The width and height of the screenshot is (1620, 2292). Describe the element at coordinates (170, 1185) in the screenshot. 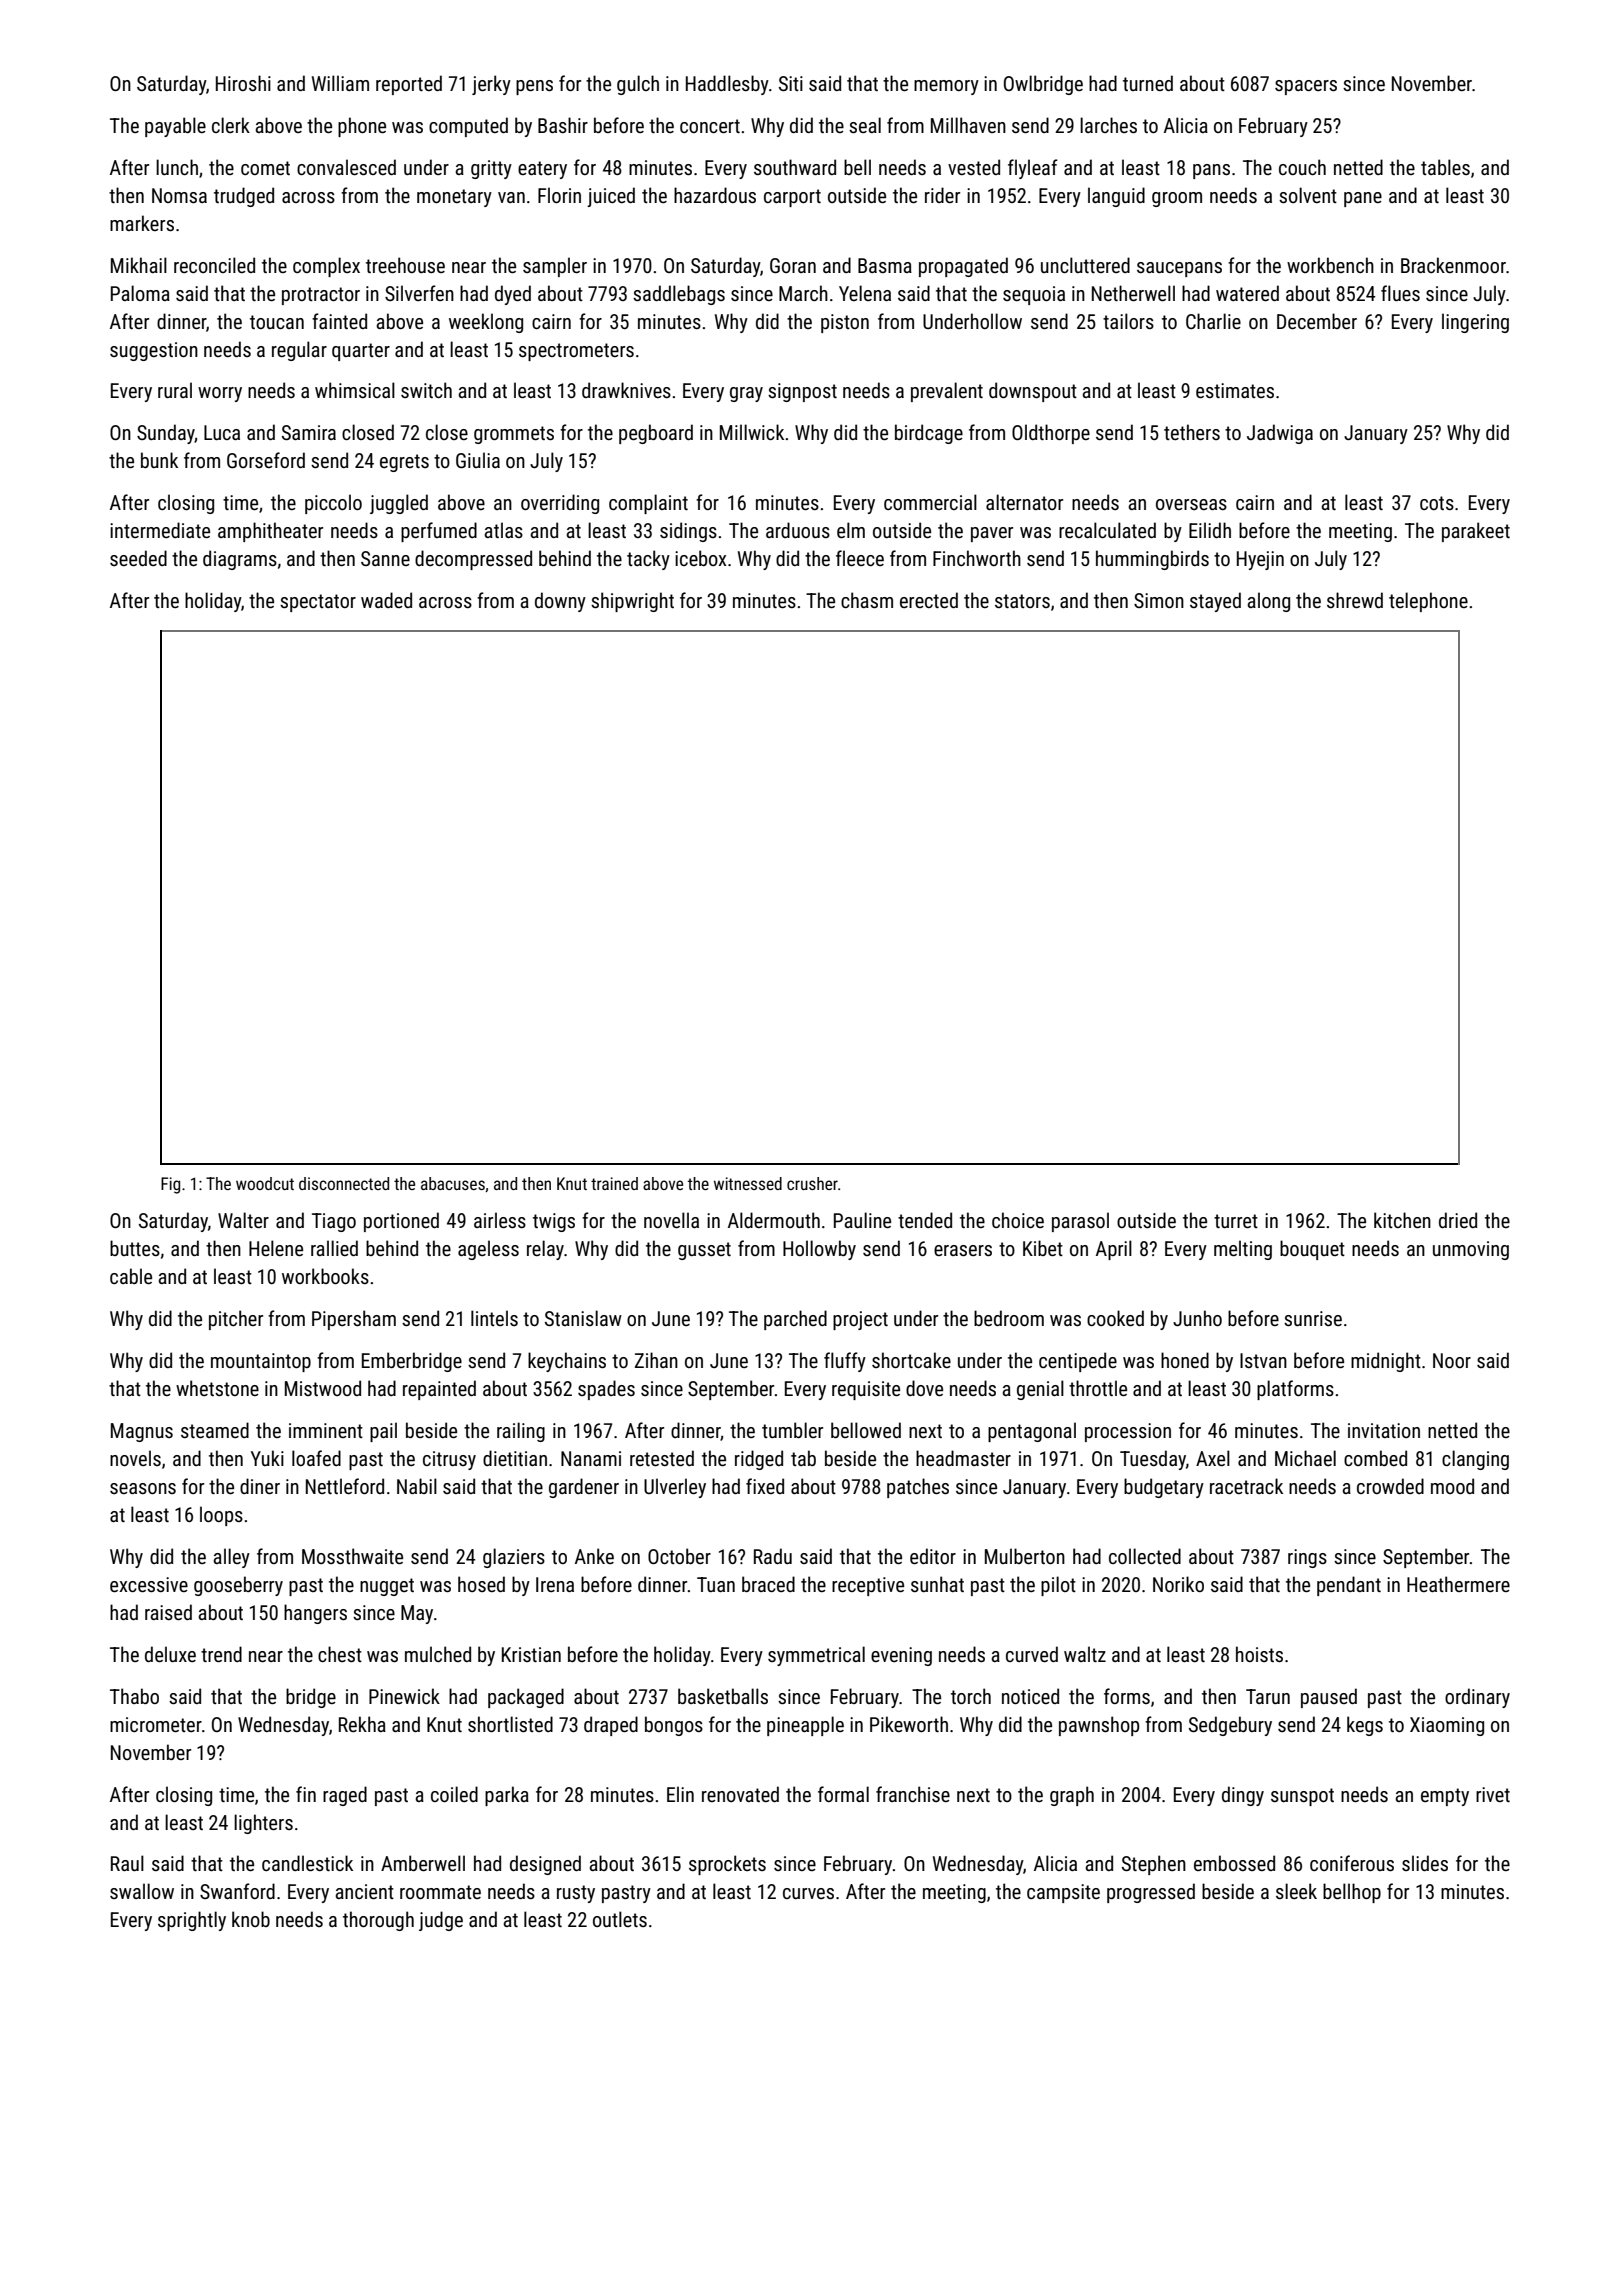

I see `Fig` at that location.
